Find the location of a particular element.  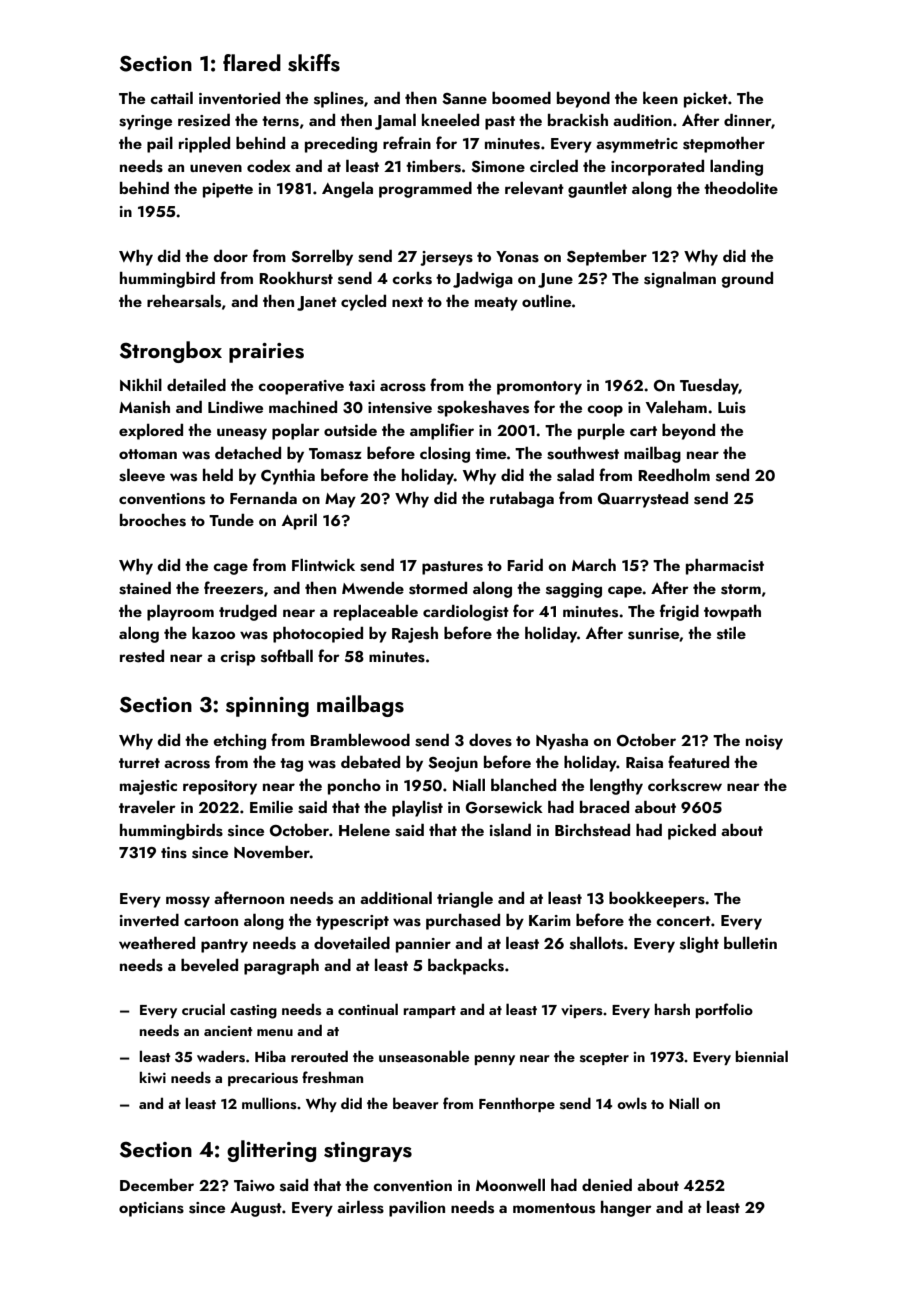

preceding is located at coordinates (341, 145).
